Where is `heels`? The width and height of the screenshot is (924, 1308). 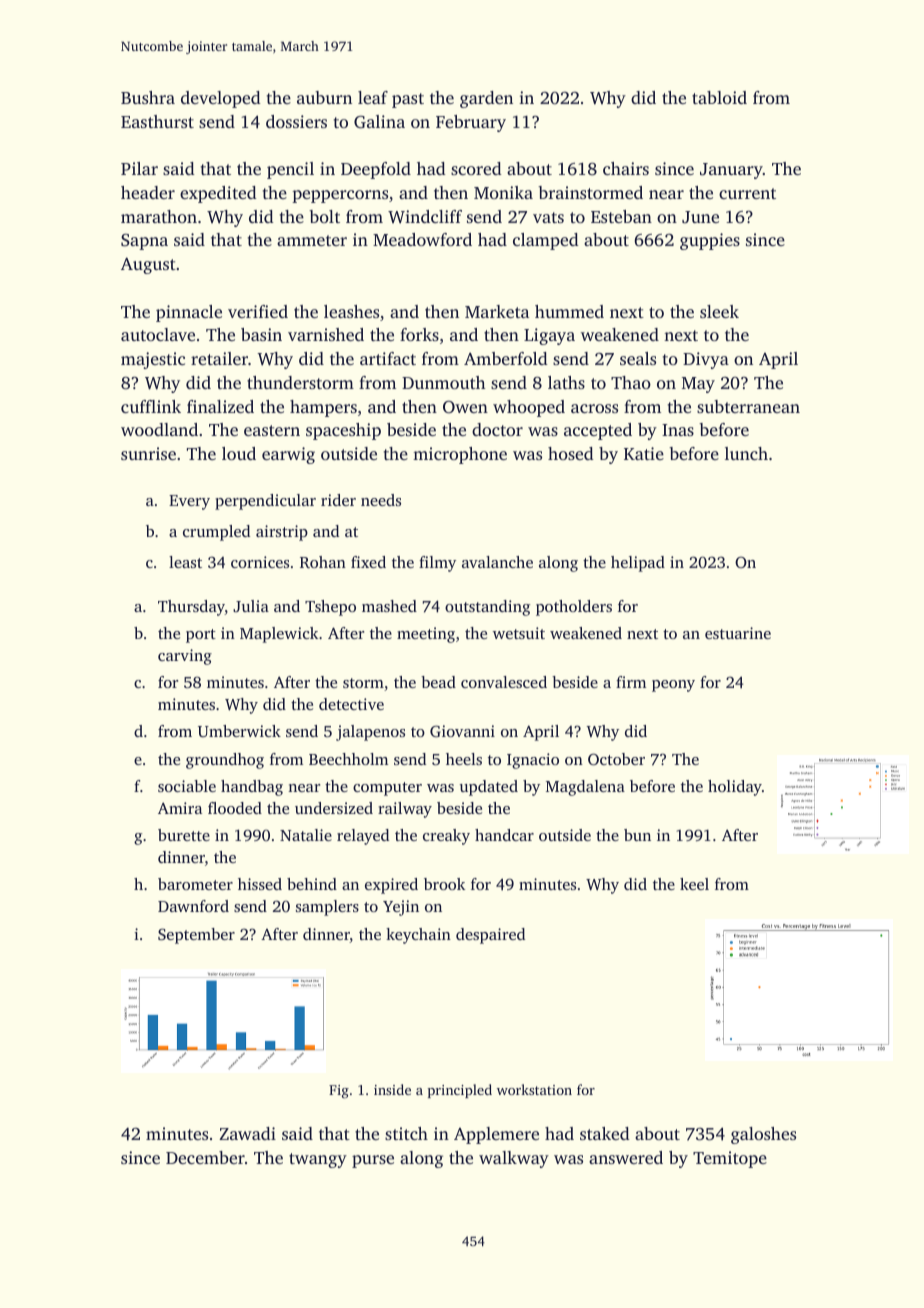
heels is located at coordinates (464, 759).
